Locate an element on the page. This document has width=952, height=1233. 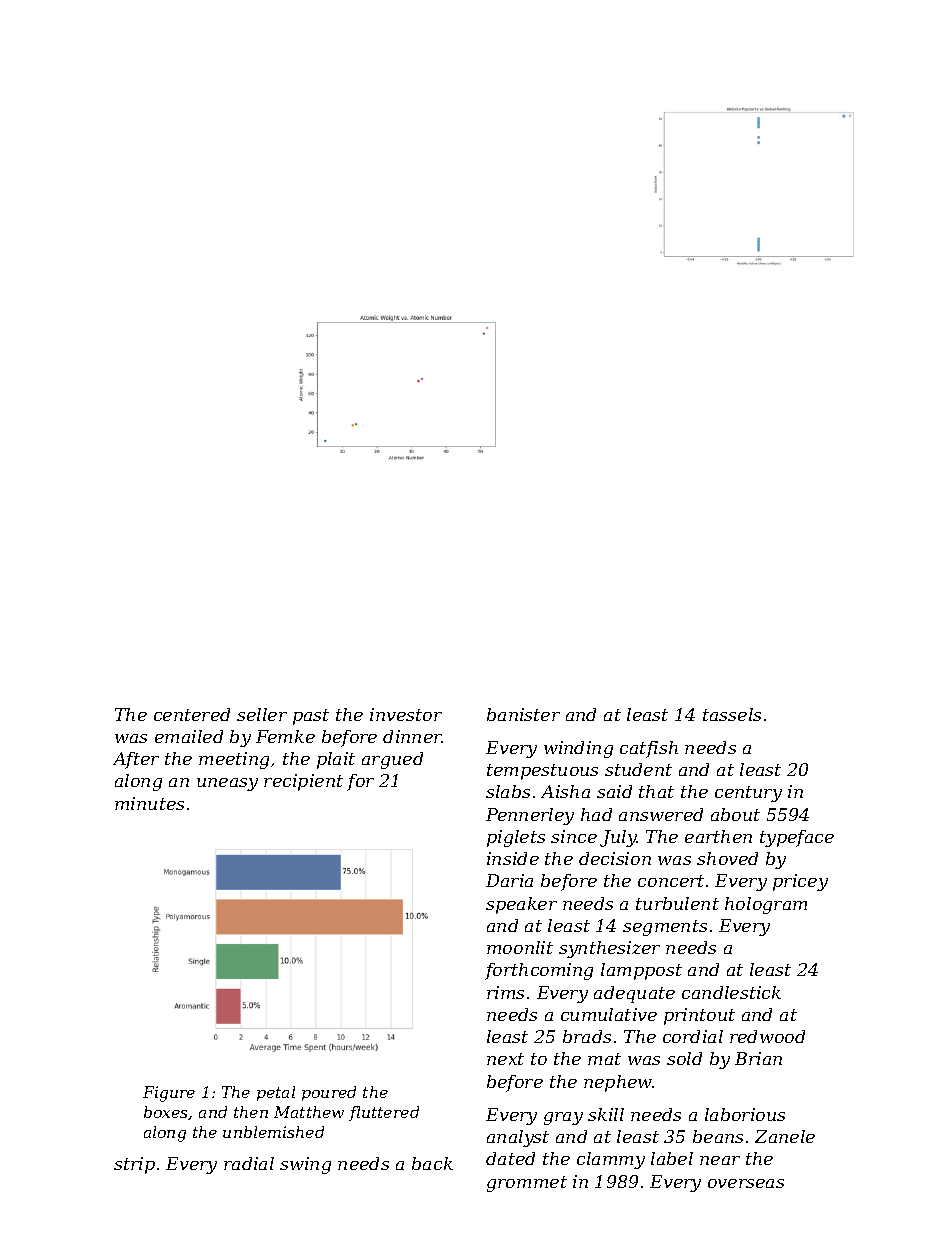
next is located at coordinates (505, 1059).
